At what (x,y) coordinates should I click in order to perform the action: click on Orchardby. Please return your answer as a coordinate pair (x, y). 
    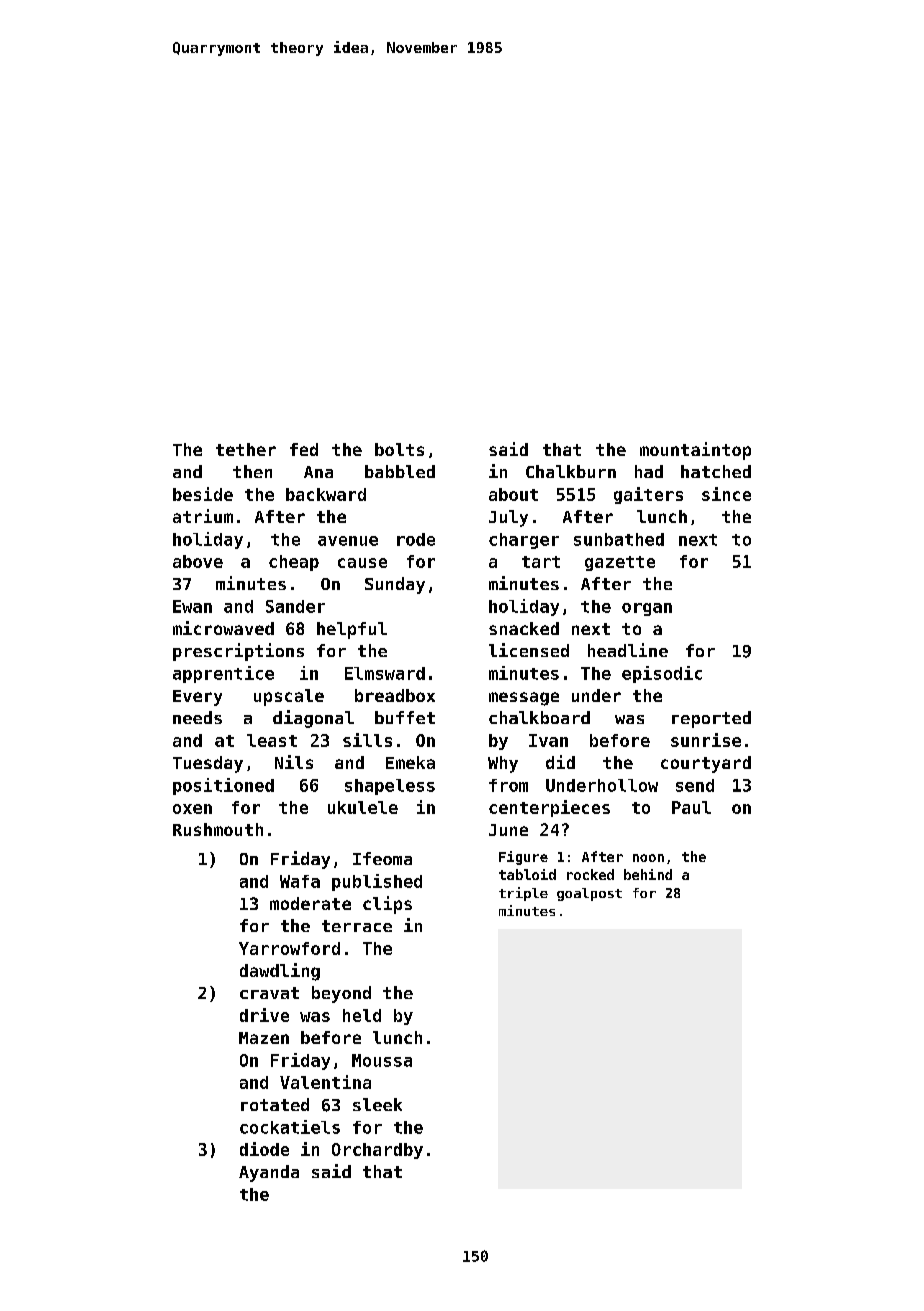
    Looking at the image, I should click on (377, 1151).
